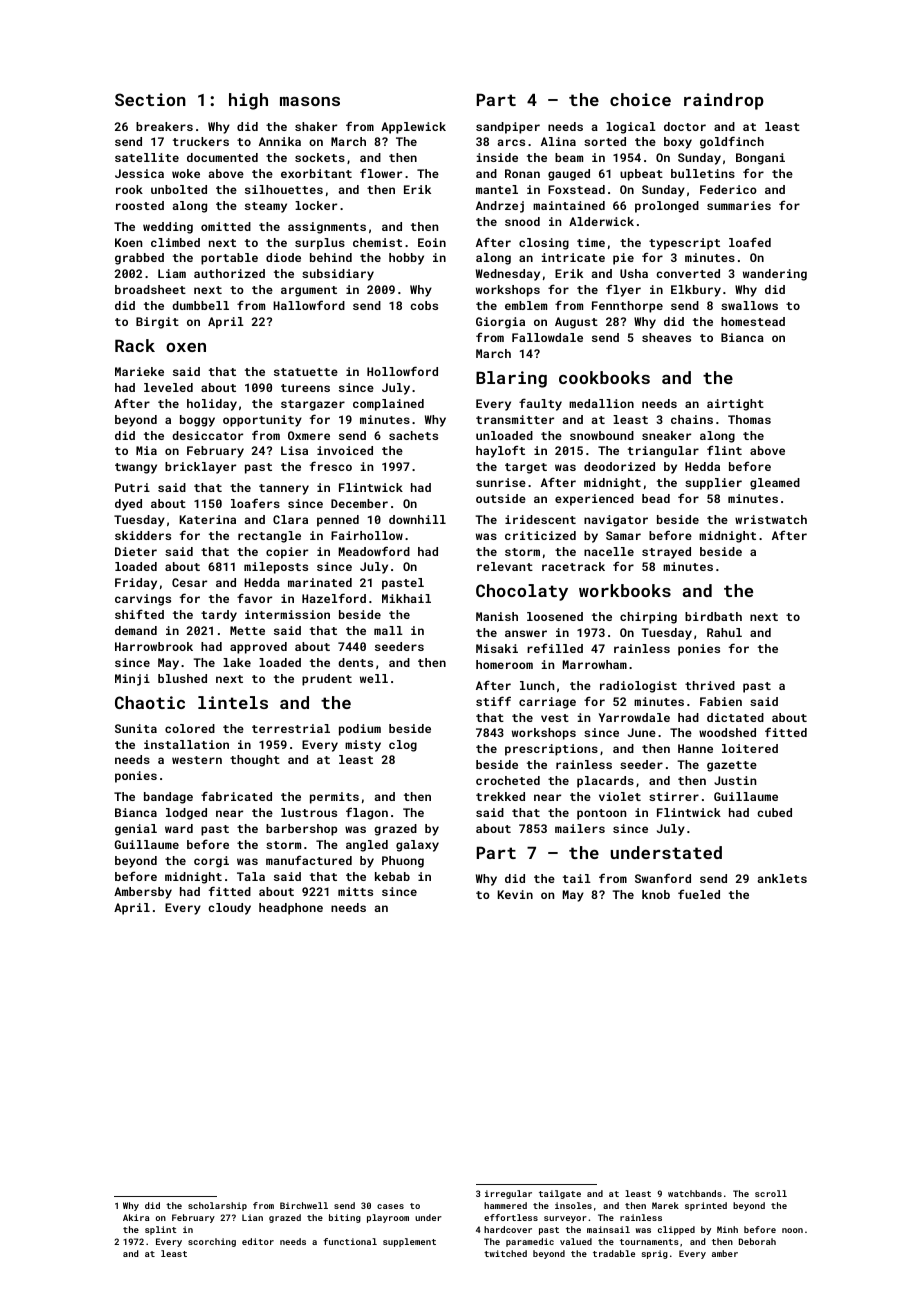  Describe the element at coordinates (367, 813) in the screenshot. I see `flagon` at that location.
